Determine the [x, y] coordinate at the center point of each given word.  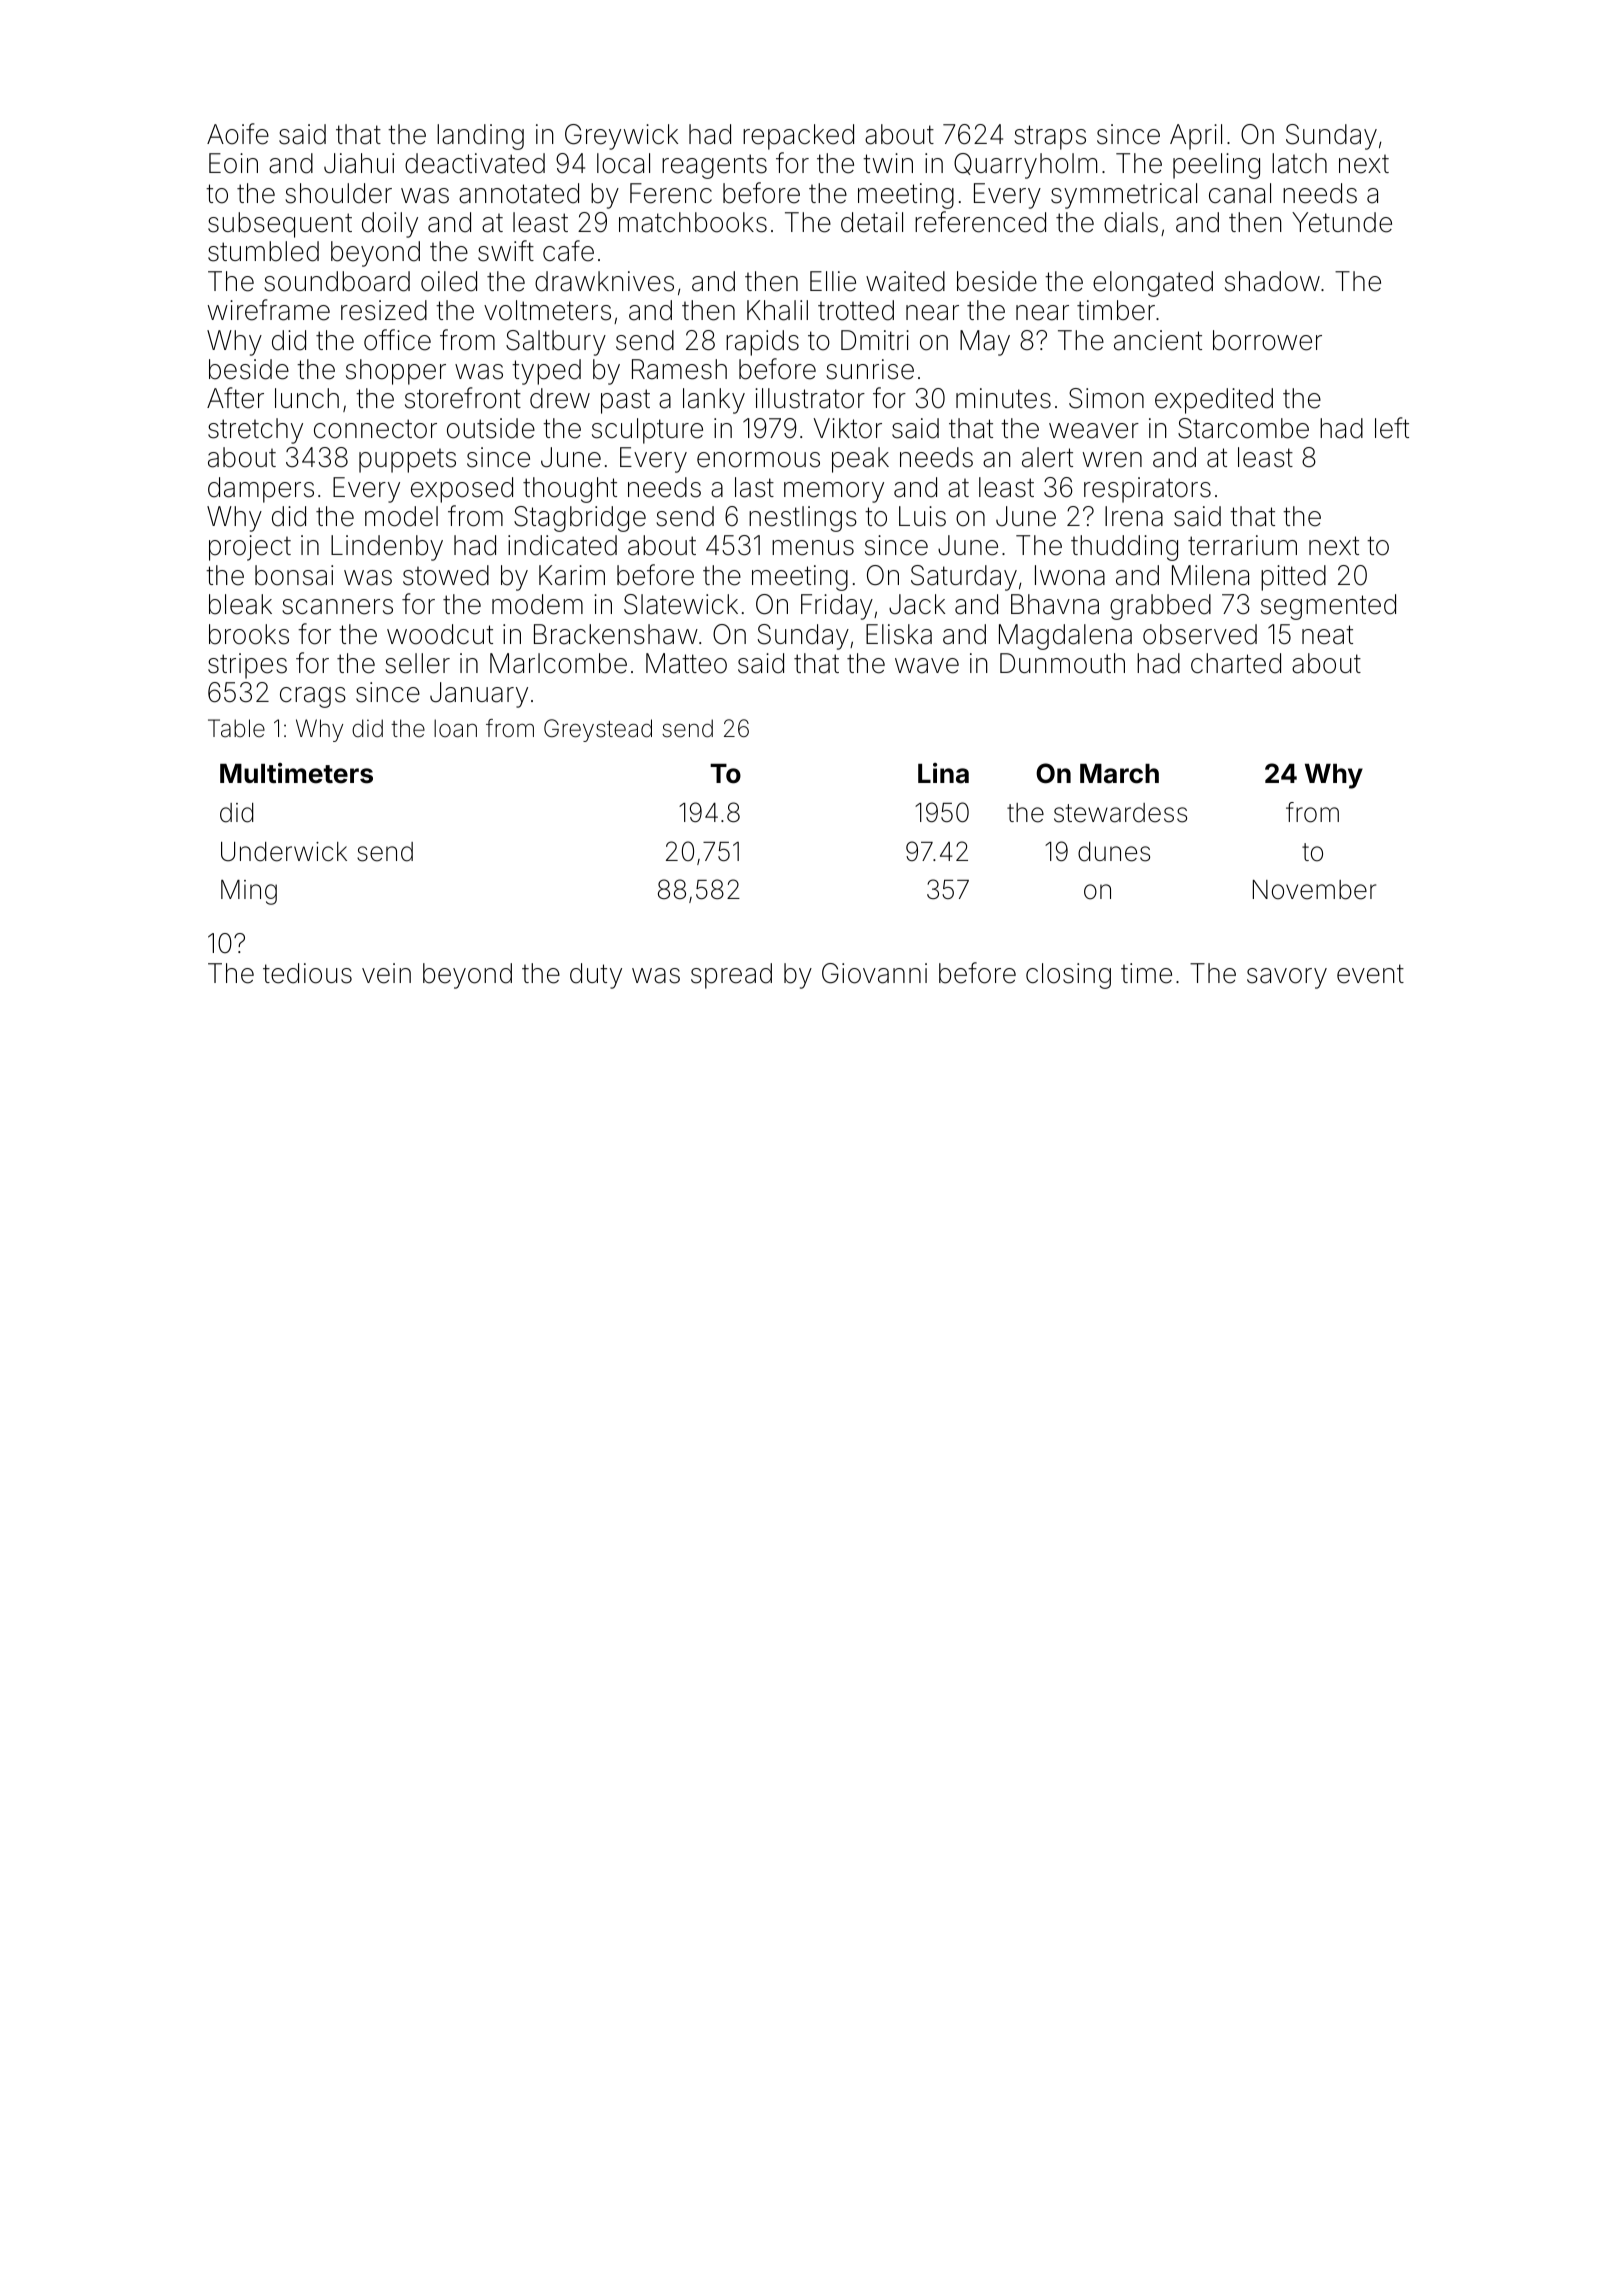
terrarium [1242, 545]
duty [596, 976]
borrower [1267, 340]
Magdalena [1065, 637]
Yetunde [1342, 222]
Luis [922, 516]
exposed [462, 490]
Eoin [233, 163]
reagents [714, 166]
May [985, 343]
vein [386, 973]
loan [455, 728]
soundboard [337, 281]
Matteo [686, 663]
